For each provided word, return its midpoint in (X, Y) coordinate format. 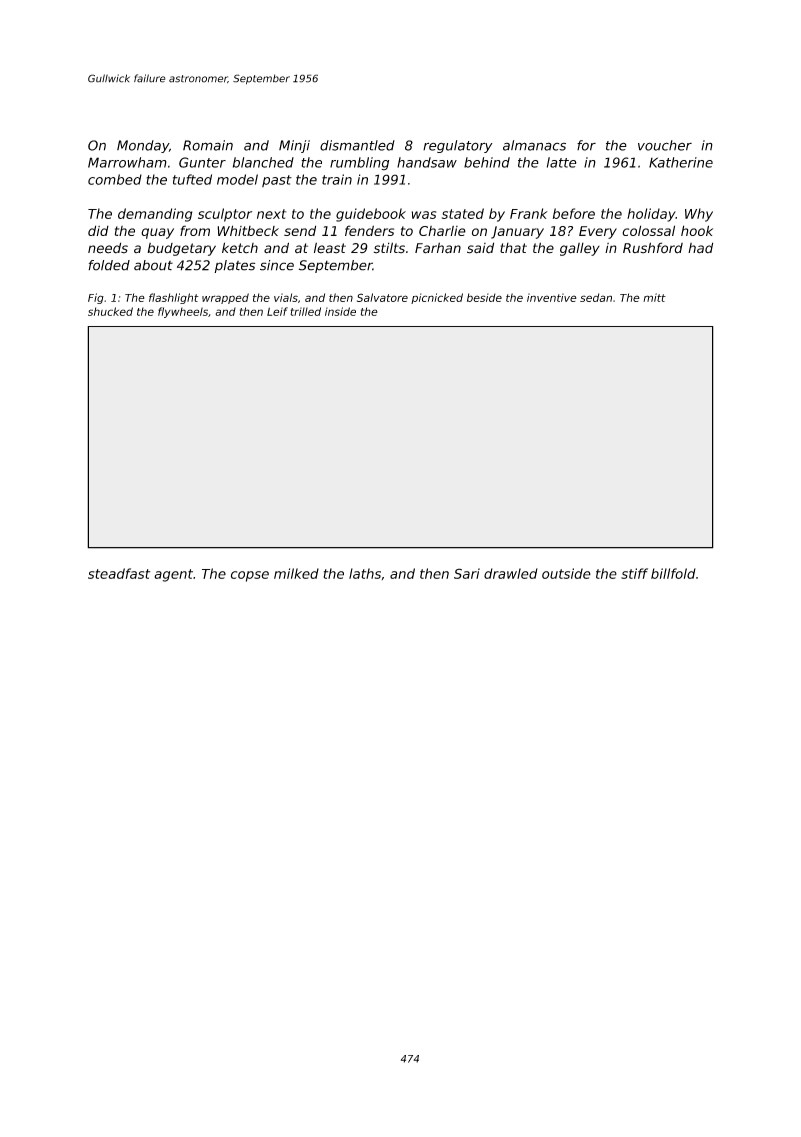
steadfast (119, 573)
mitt (654, 297)
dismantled (357, 145)
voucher (665, 145)
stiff (634, 573)
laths (365, 573)
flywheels (183, 312)
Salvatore (382, 297)
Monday (143, 146)
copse (250, 576)
